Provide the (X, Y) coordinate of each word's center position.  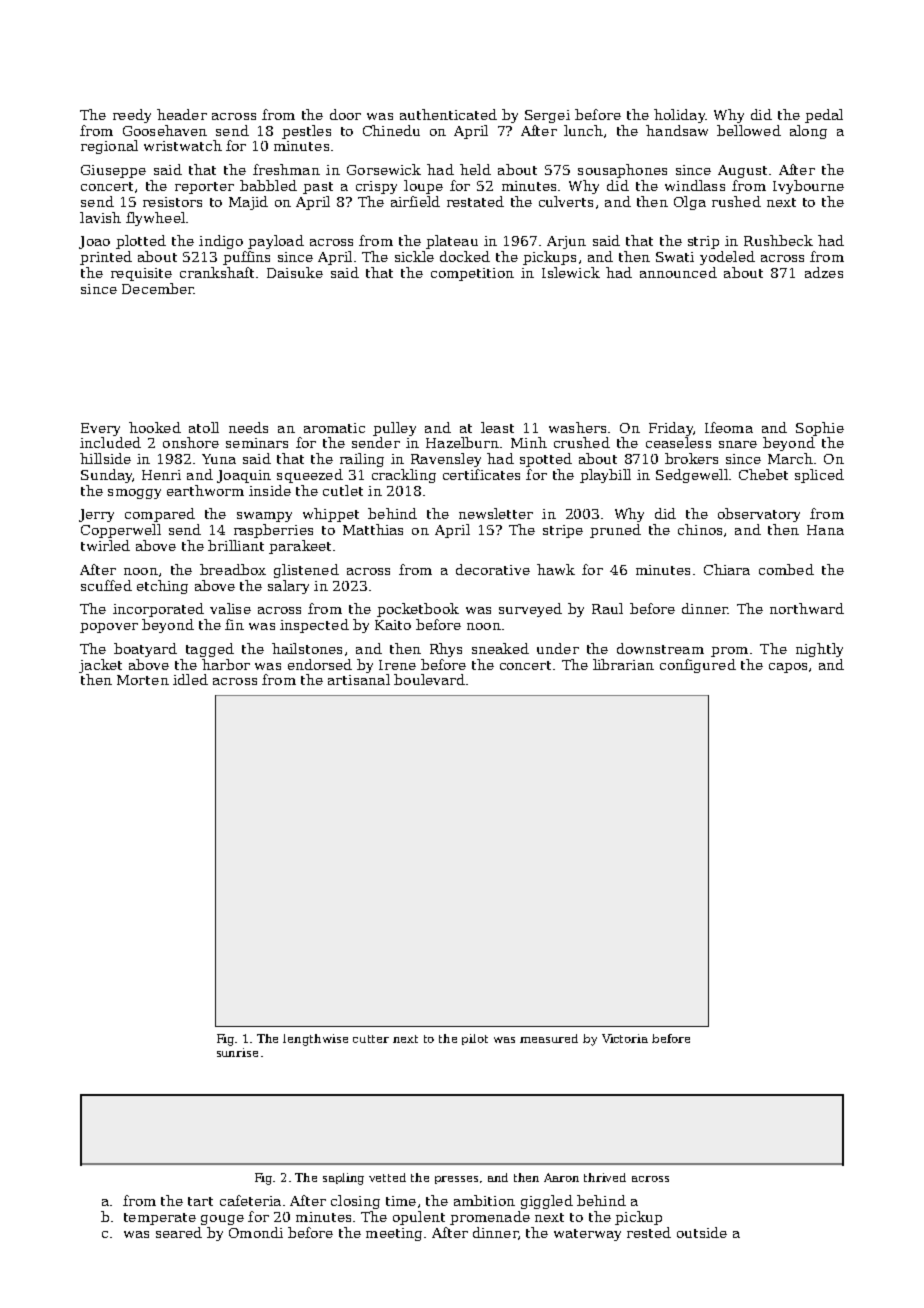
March (790, 458)
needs (248, 427)
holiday (679, 116)
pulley (394, 429)
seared (179, 1232)
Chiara (727, 569)
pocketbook (418, 610)
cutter (371, 1039)
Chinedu (391, 130)
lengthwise (315, 1040)
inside (270, 490)
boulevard (429, 679)
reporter (204, 188)
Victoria (625, 1038)
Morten (143, 680)
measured (549, 1038)
